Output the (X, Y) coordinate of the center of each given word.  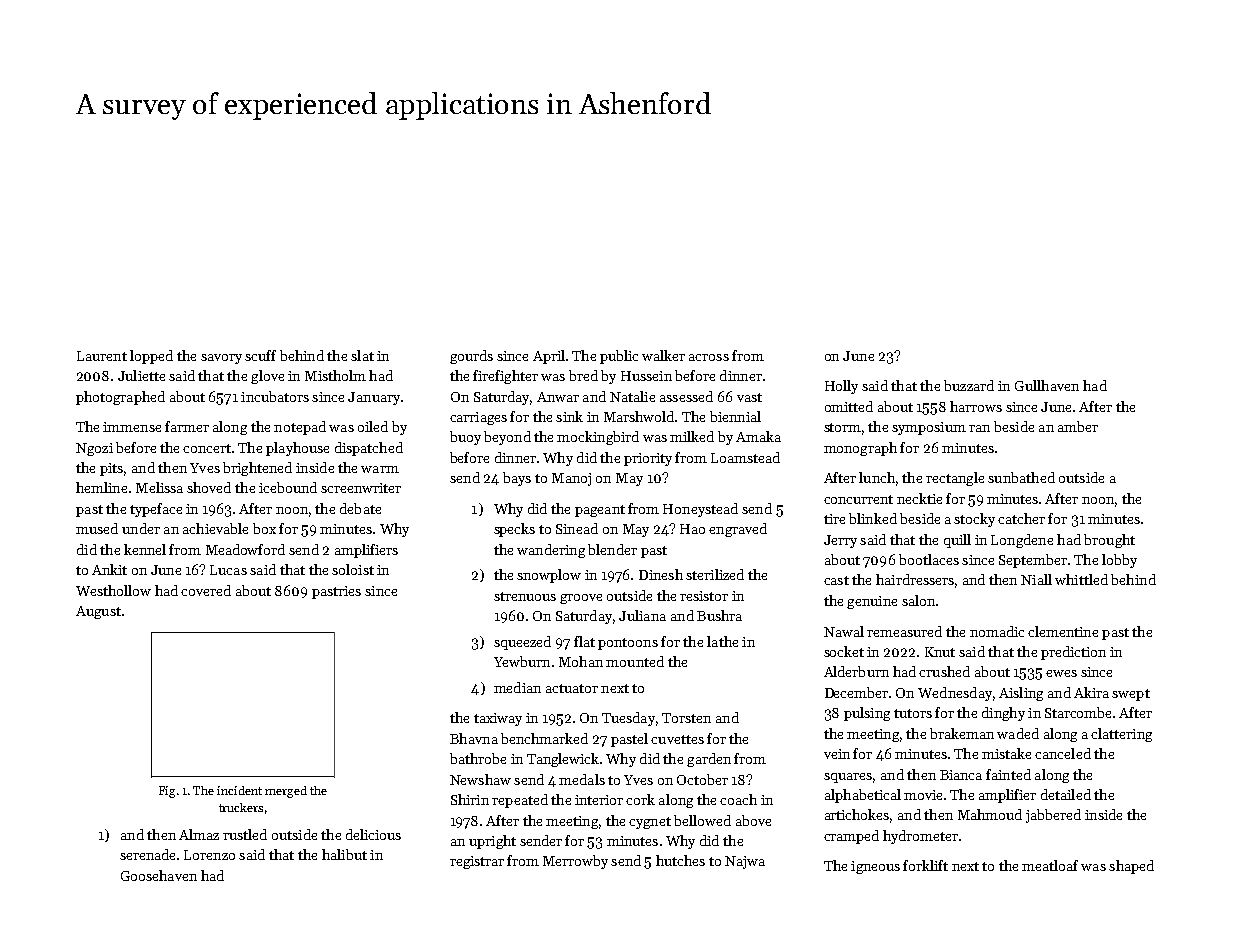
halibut (344, 854)
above (753, 820)
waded (1018, 733)
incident (239, 790)
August (98, 612)
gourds (471, 357)
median (517, 687)
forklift (925, 865)
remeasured (904, 631)
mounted (635, 661)
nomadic (997, 631)
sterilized (715, 574)
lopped (151, 357)
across (709, 357)
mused (97, 528)
